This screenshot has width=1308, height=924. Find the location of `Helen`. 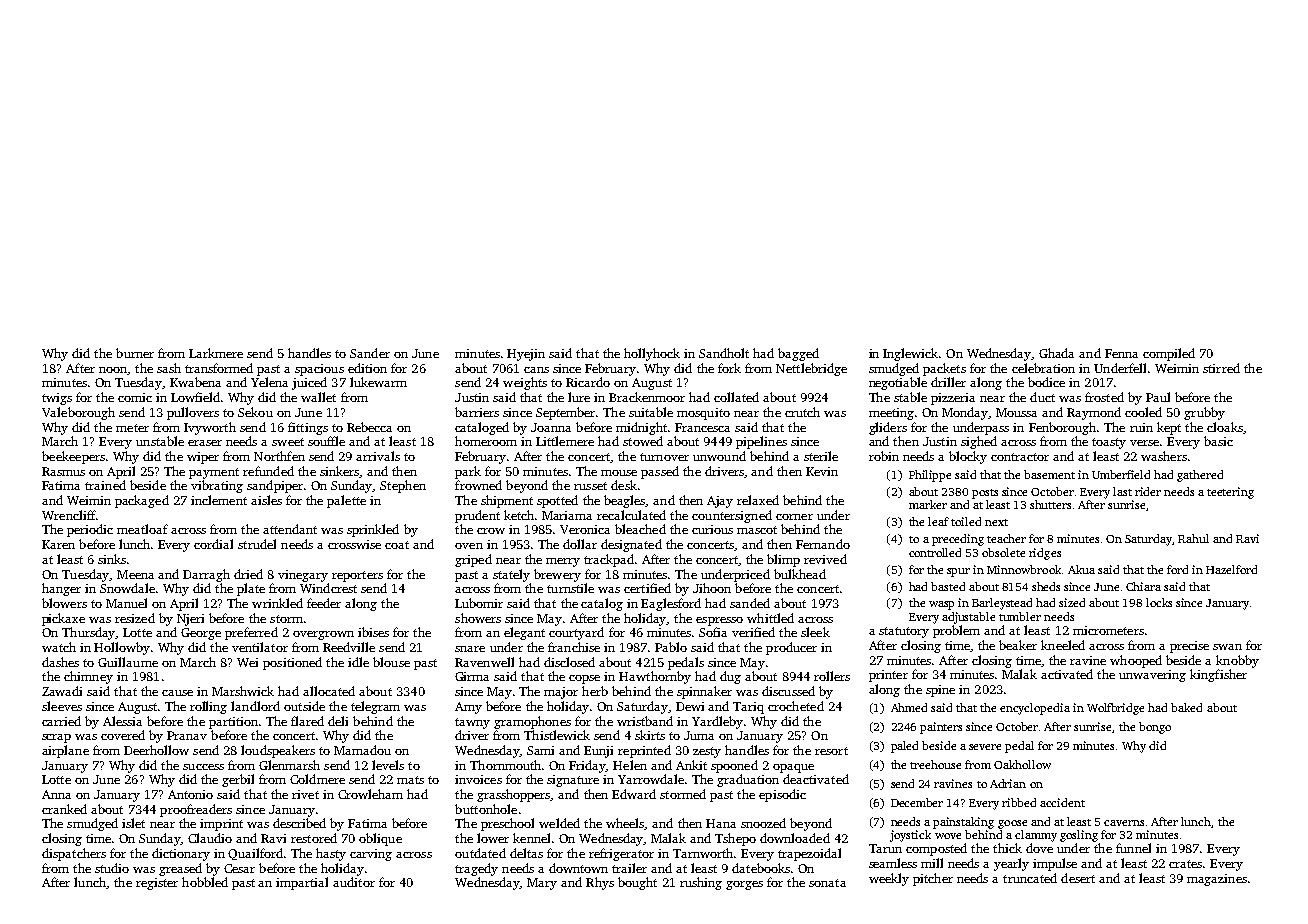

Helen is located at coordinates (630, 765).
